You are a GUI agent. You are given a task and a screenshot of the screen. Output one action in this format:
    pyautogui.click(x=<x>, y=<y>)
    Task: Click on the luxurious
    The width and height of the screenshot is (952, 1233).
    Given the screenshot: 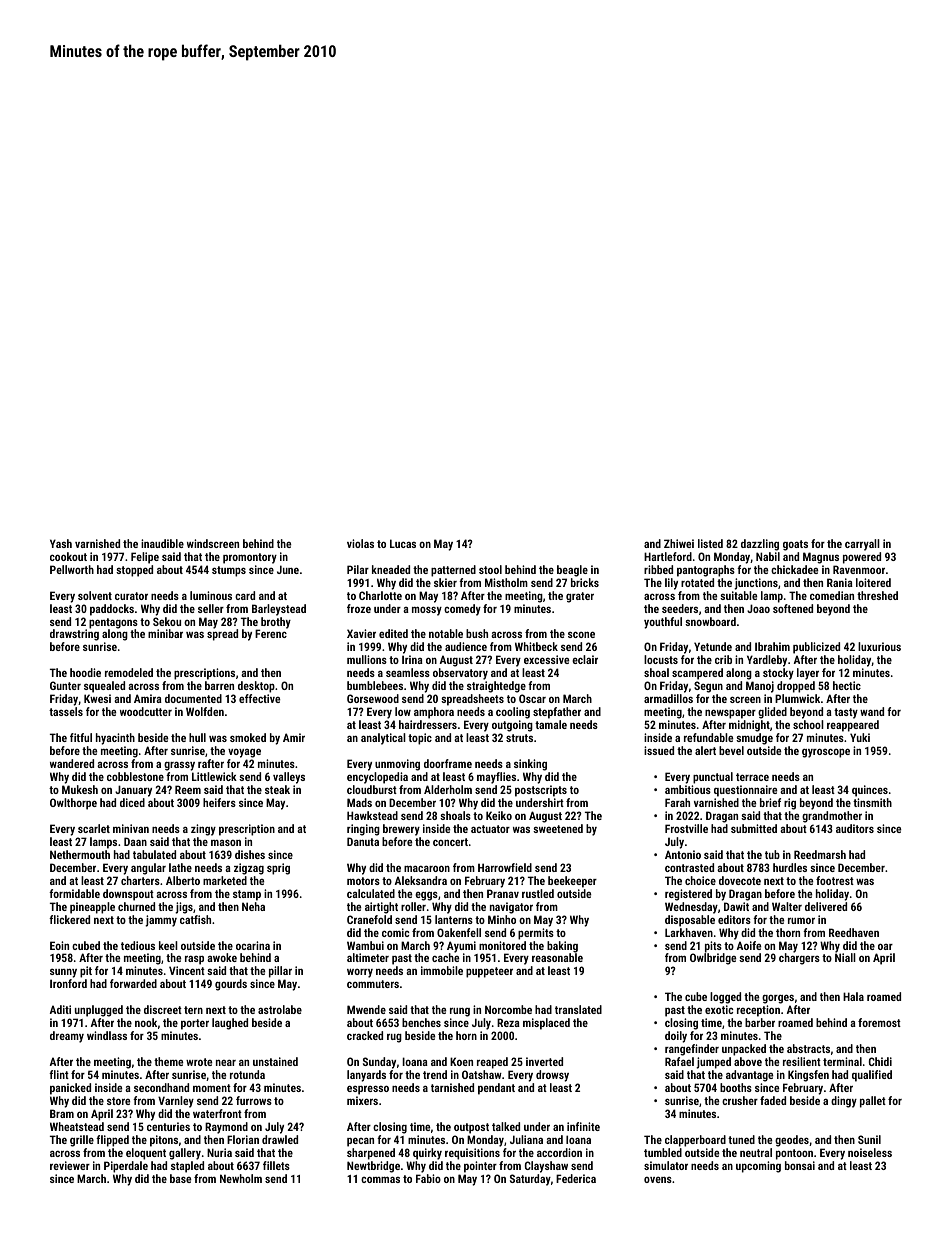 What is the action you would take?
    pyautogui.click(x=879, y=646)
